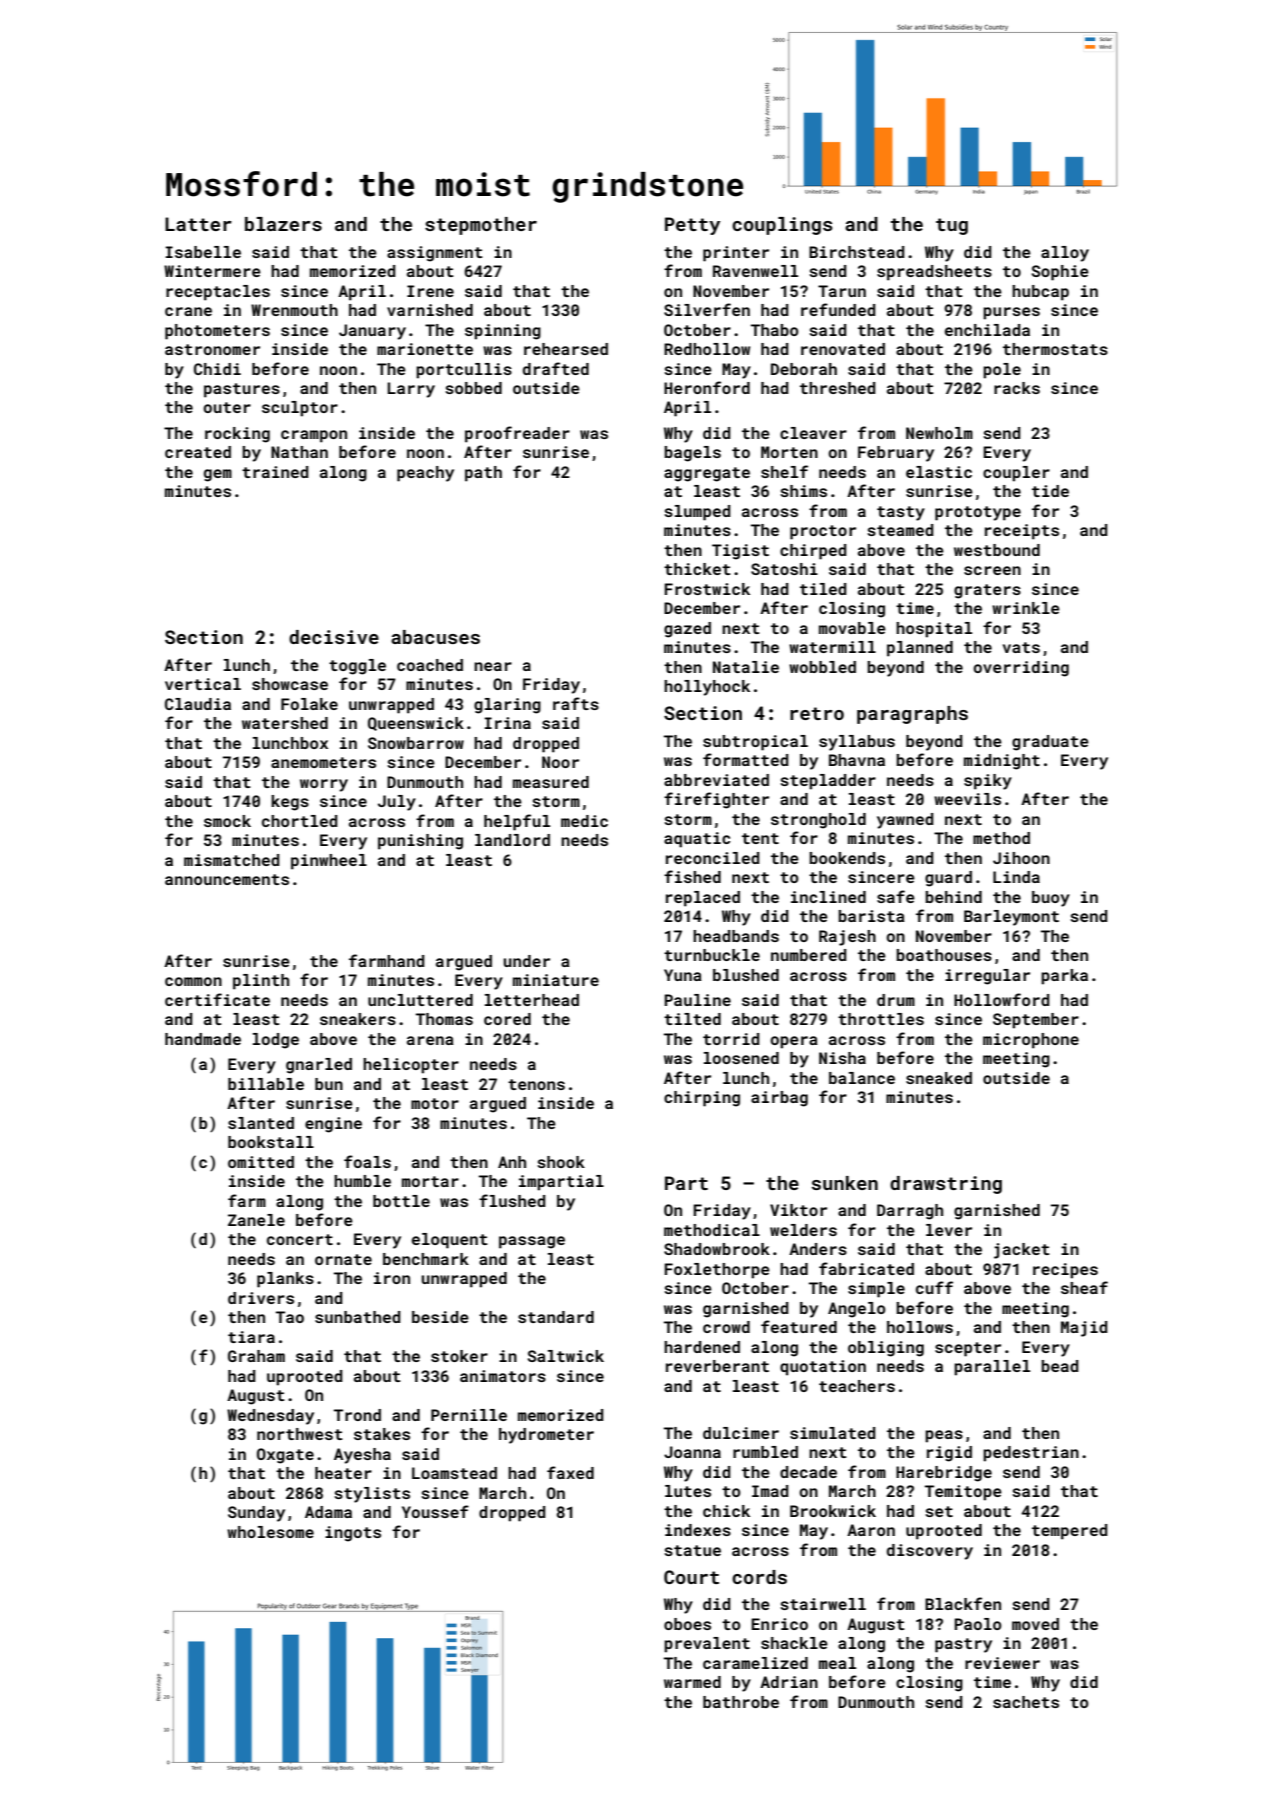 The width and height of the image is (1279, 1808). I want to click on behind, so click(953, 897).
